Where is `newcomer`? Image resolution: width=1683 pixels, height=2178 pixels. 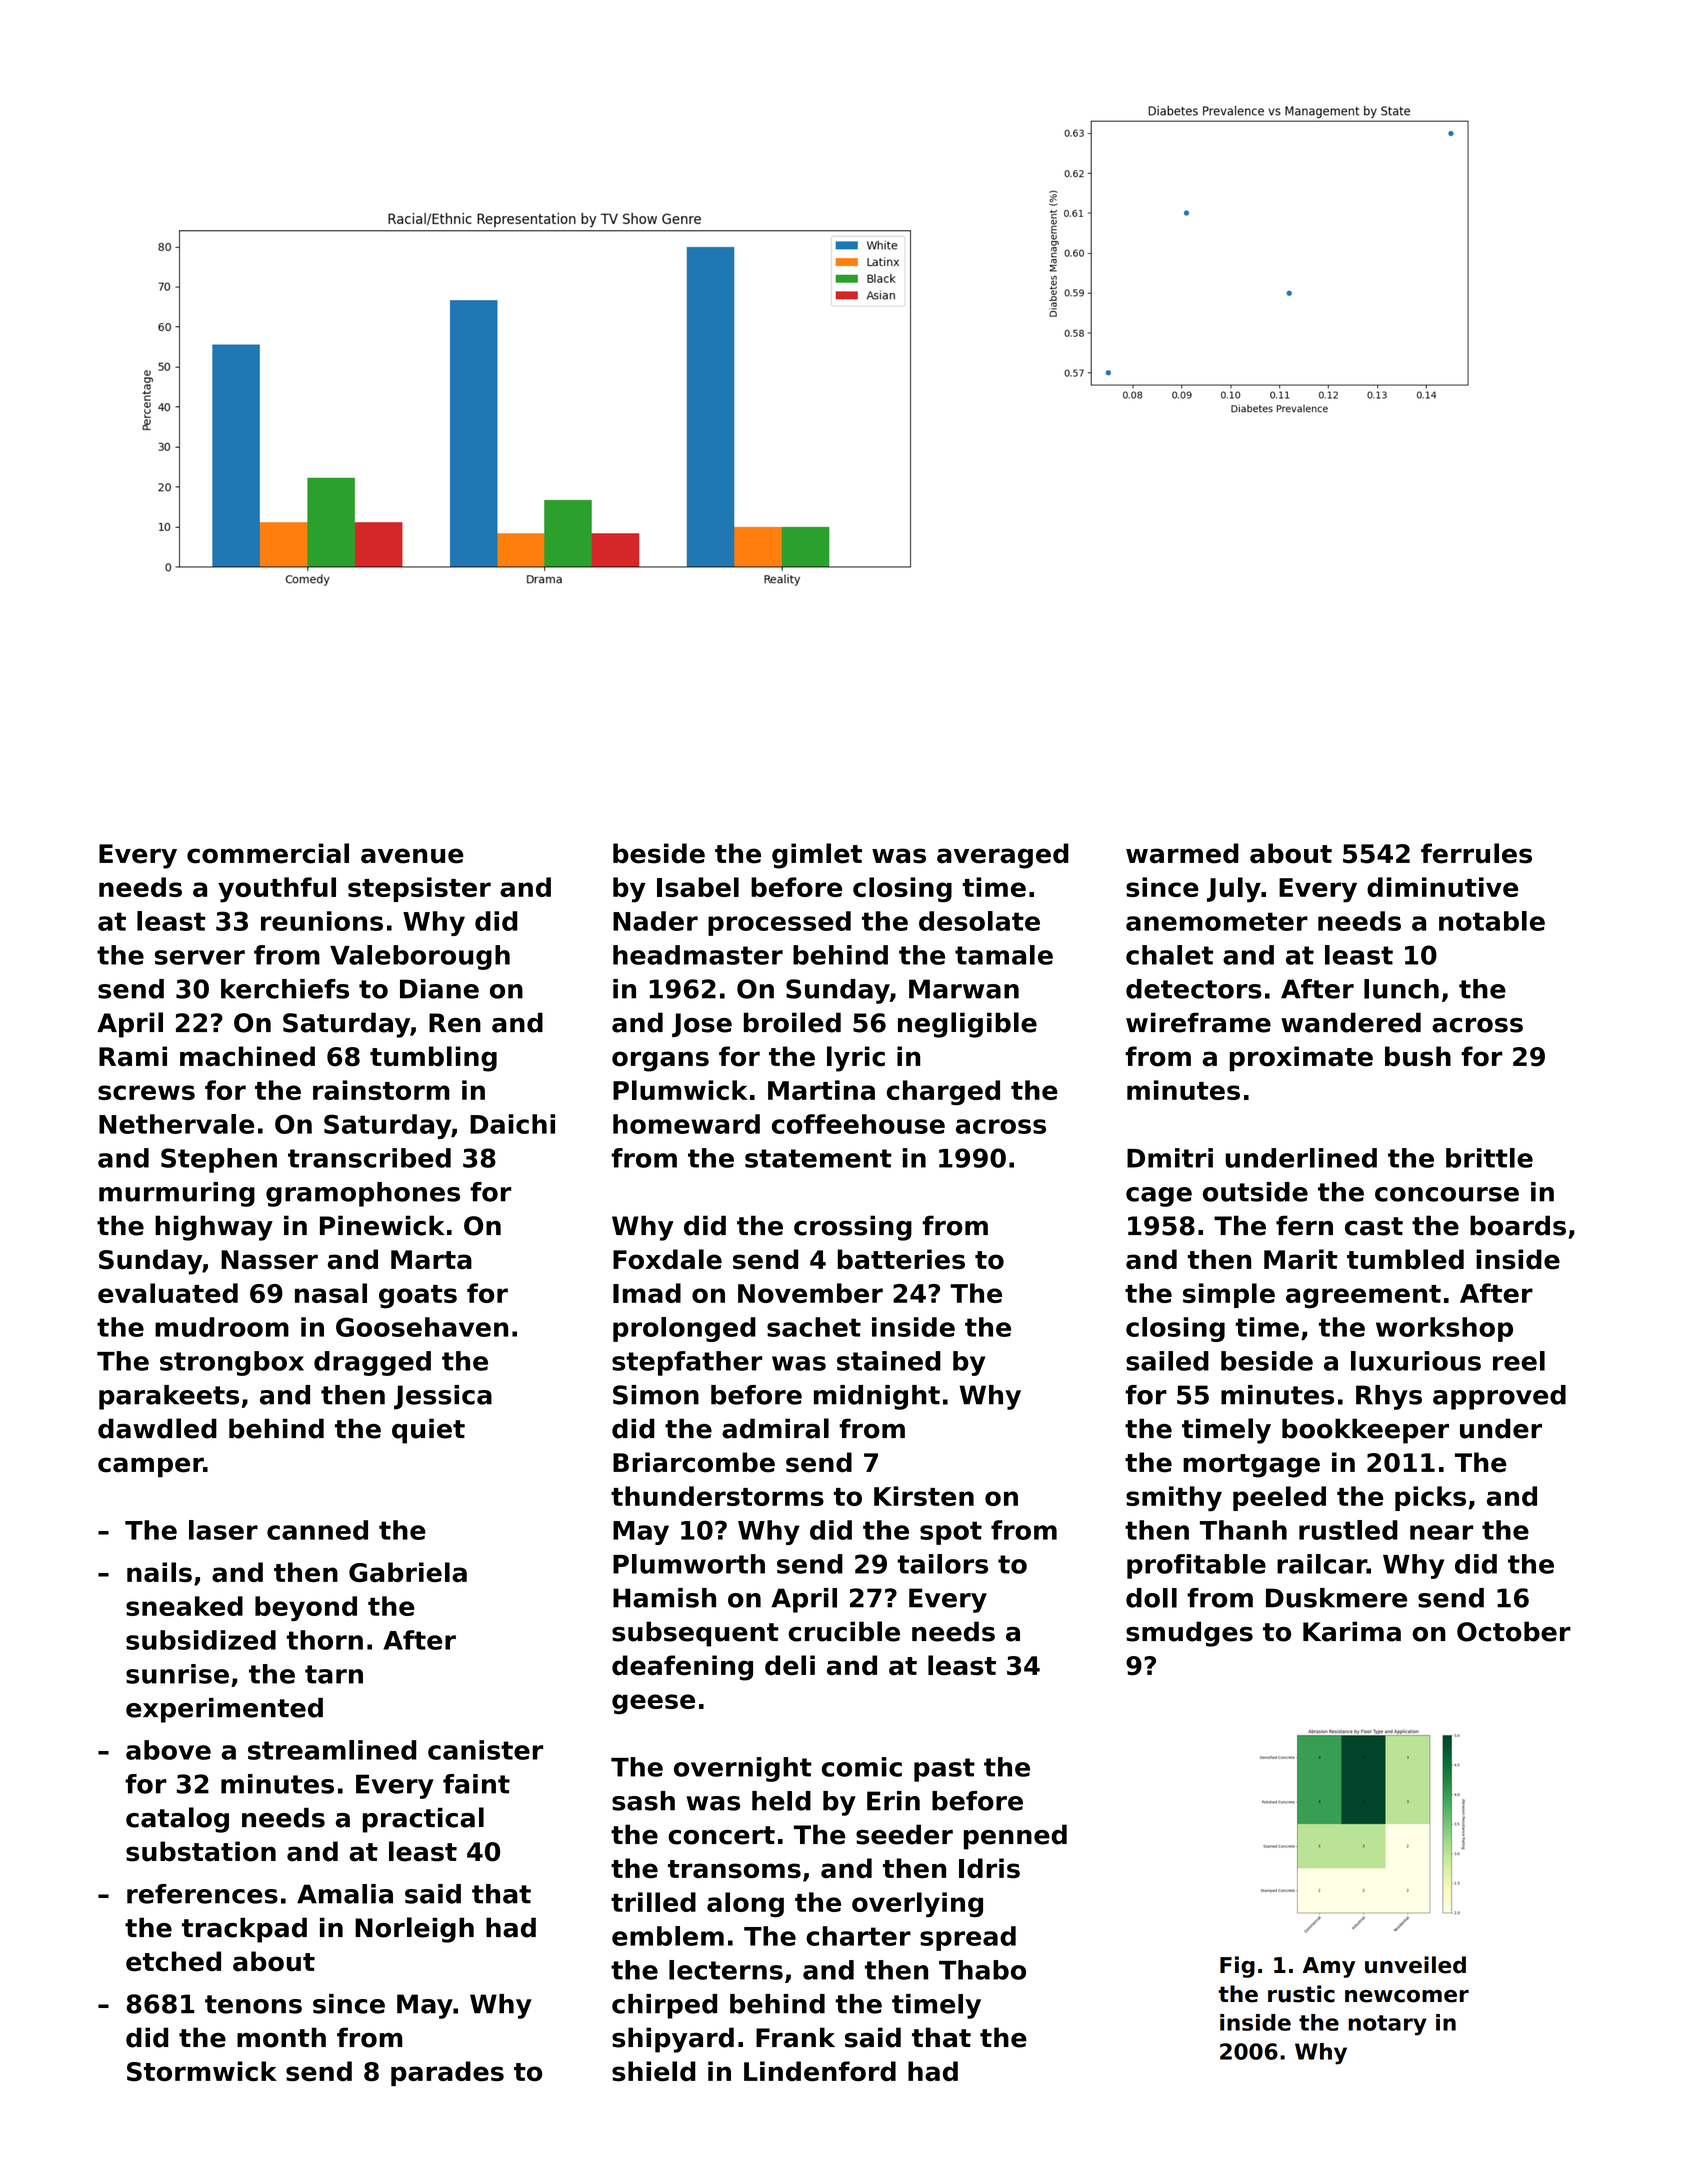 newcomer is located at coordinates (1407, 1996).
